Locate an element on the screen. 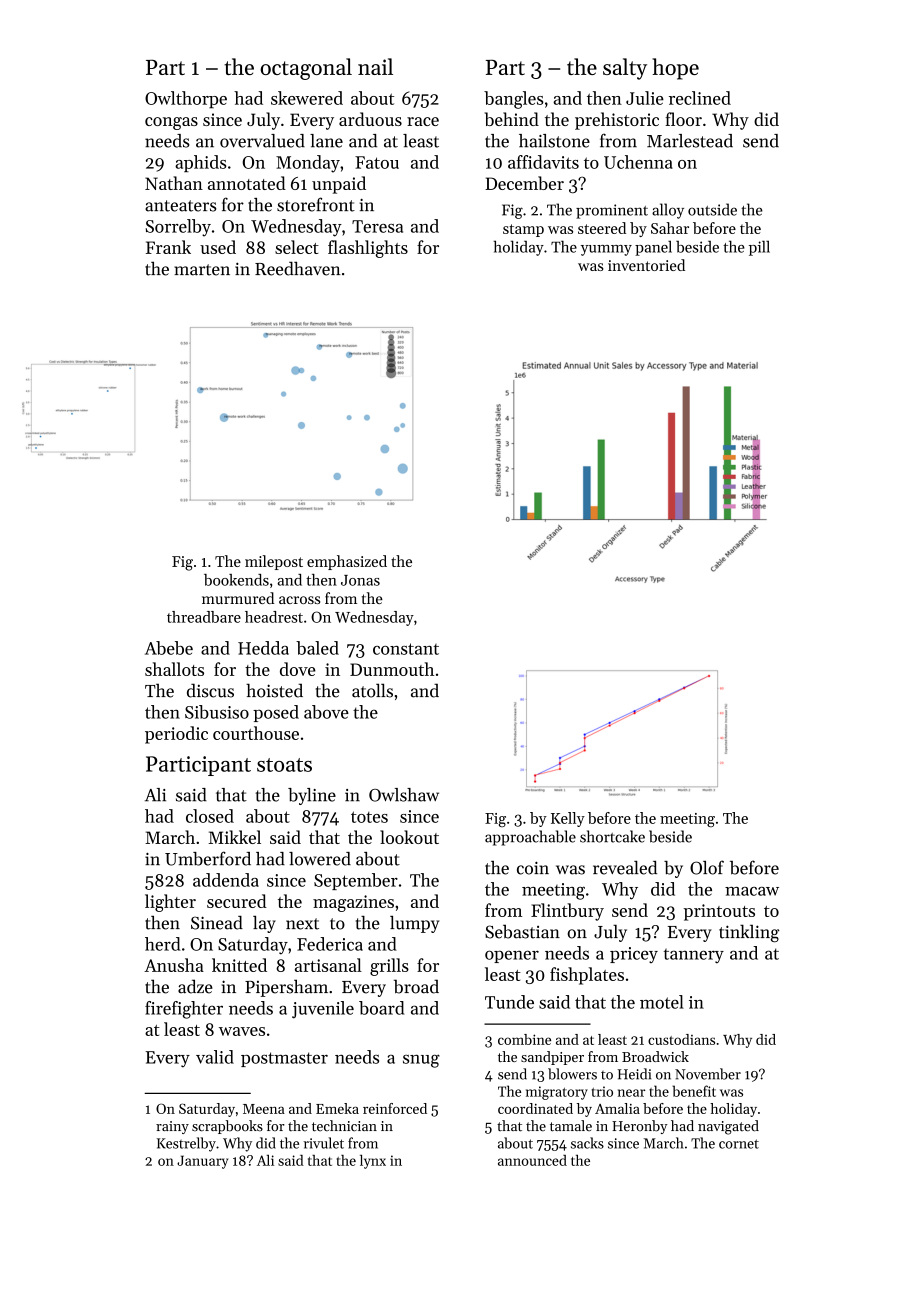  inventoried is located at coordinates (646, 265).
